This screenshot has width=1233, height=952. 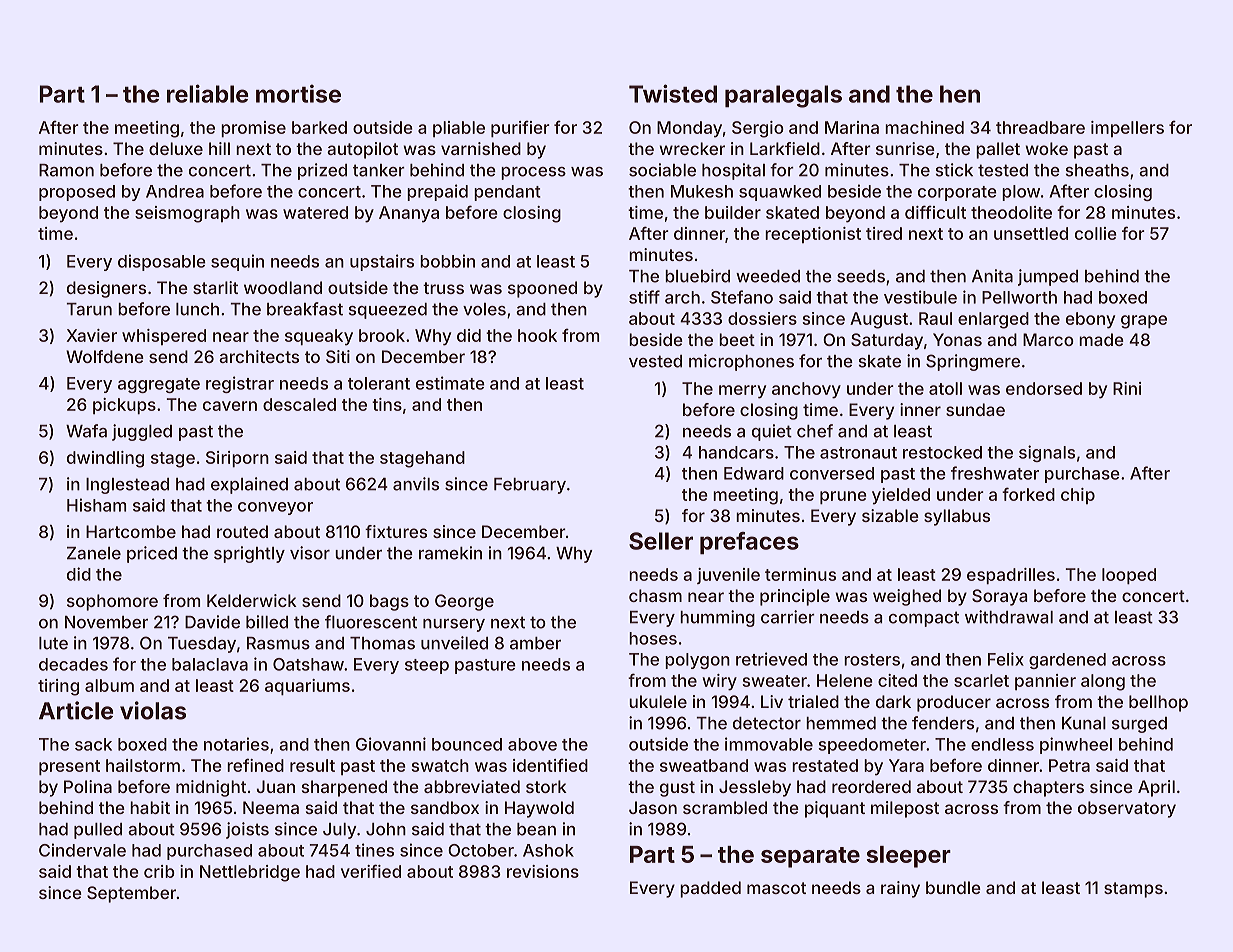 What do you see at coordinates (307, 687) in the screenshot?
I see `aquariums` at bounding box center [307, 687].
